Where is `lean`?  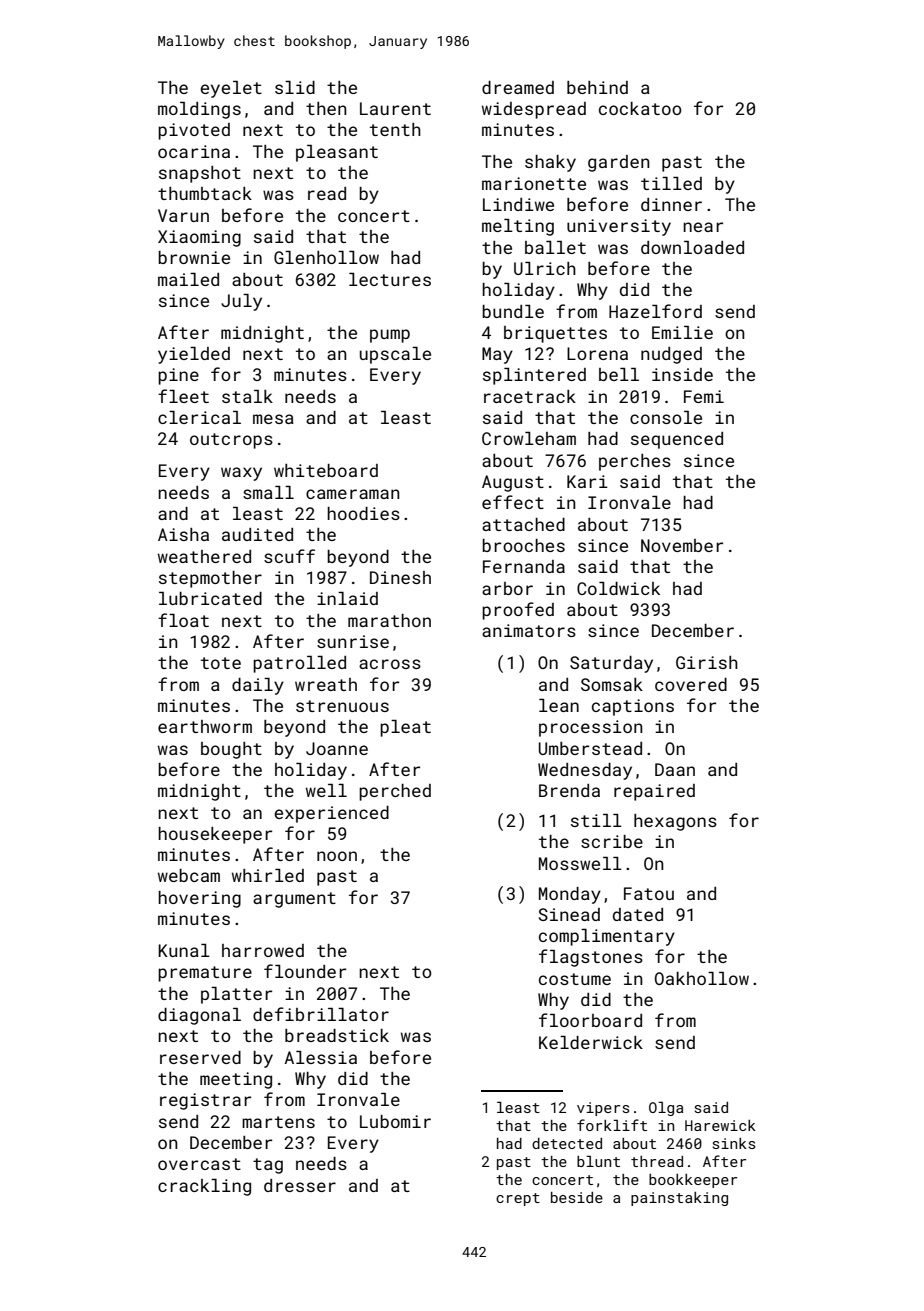 lean is located at coordinates (559, 705).
